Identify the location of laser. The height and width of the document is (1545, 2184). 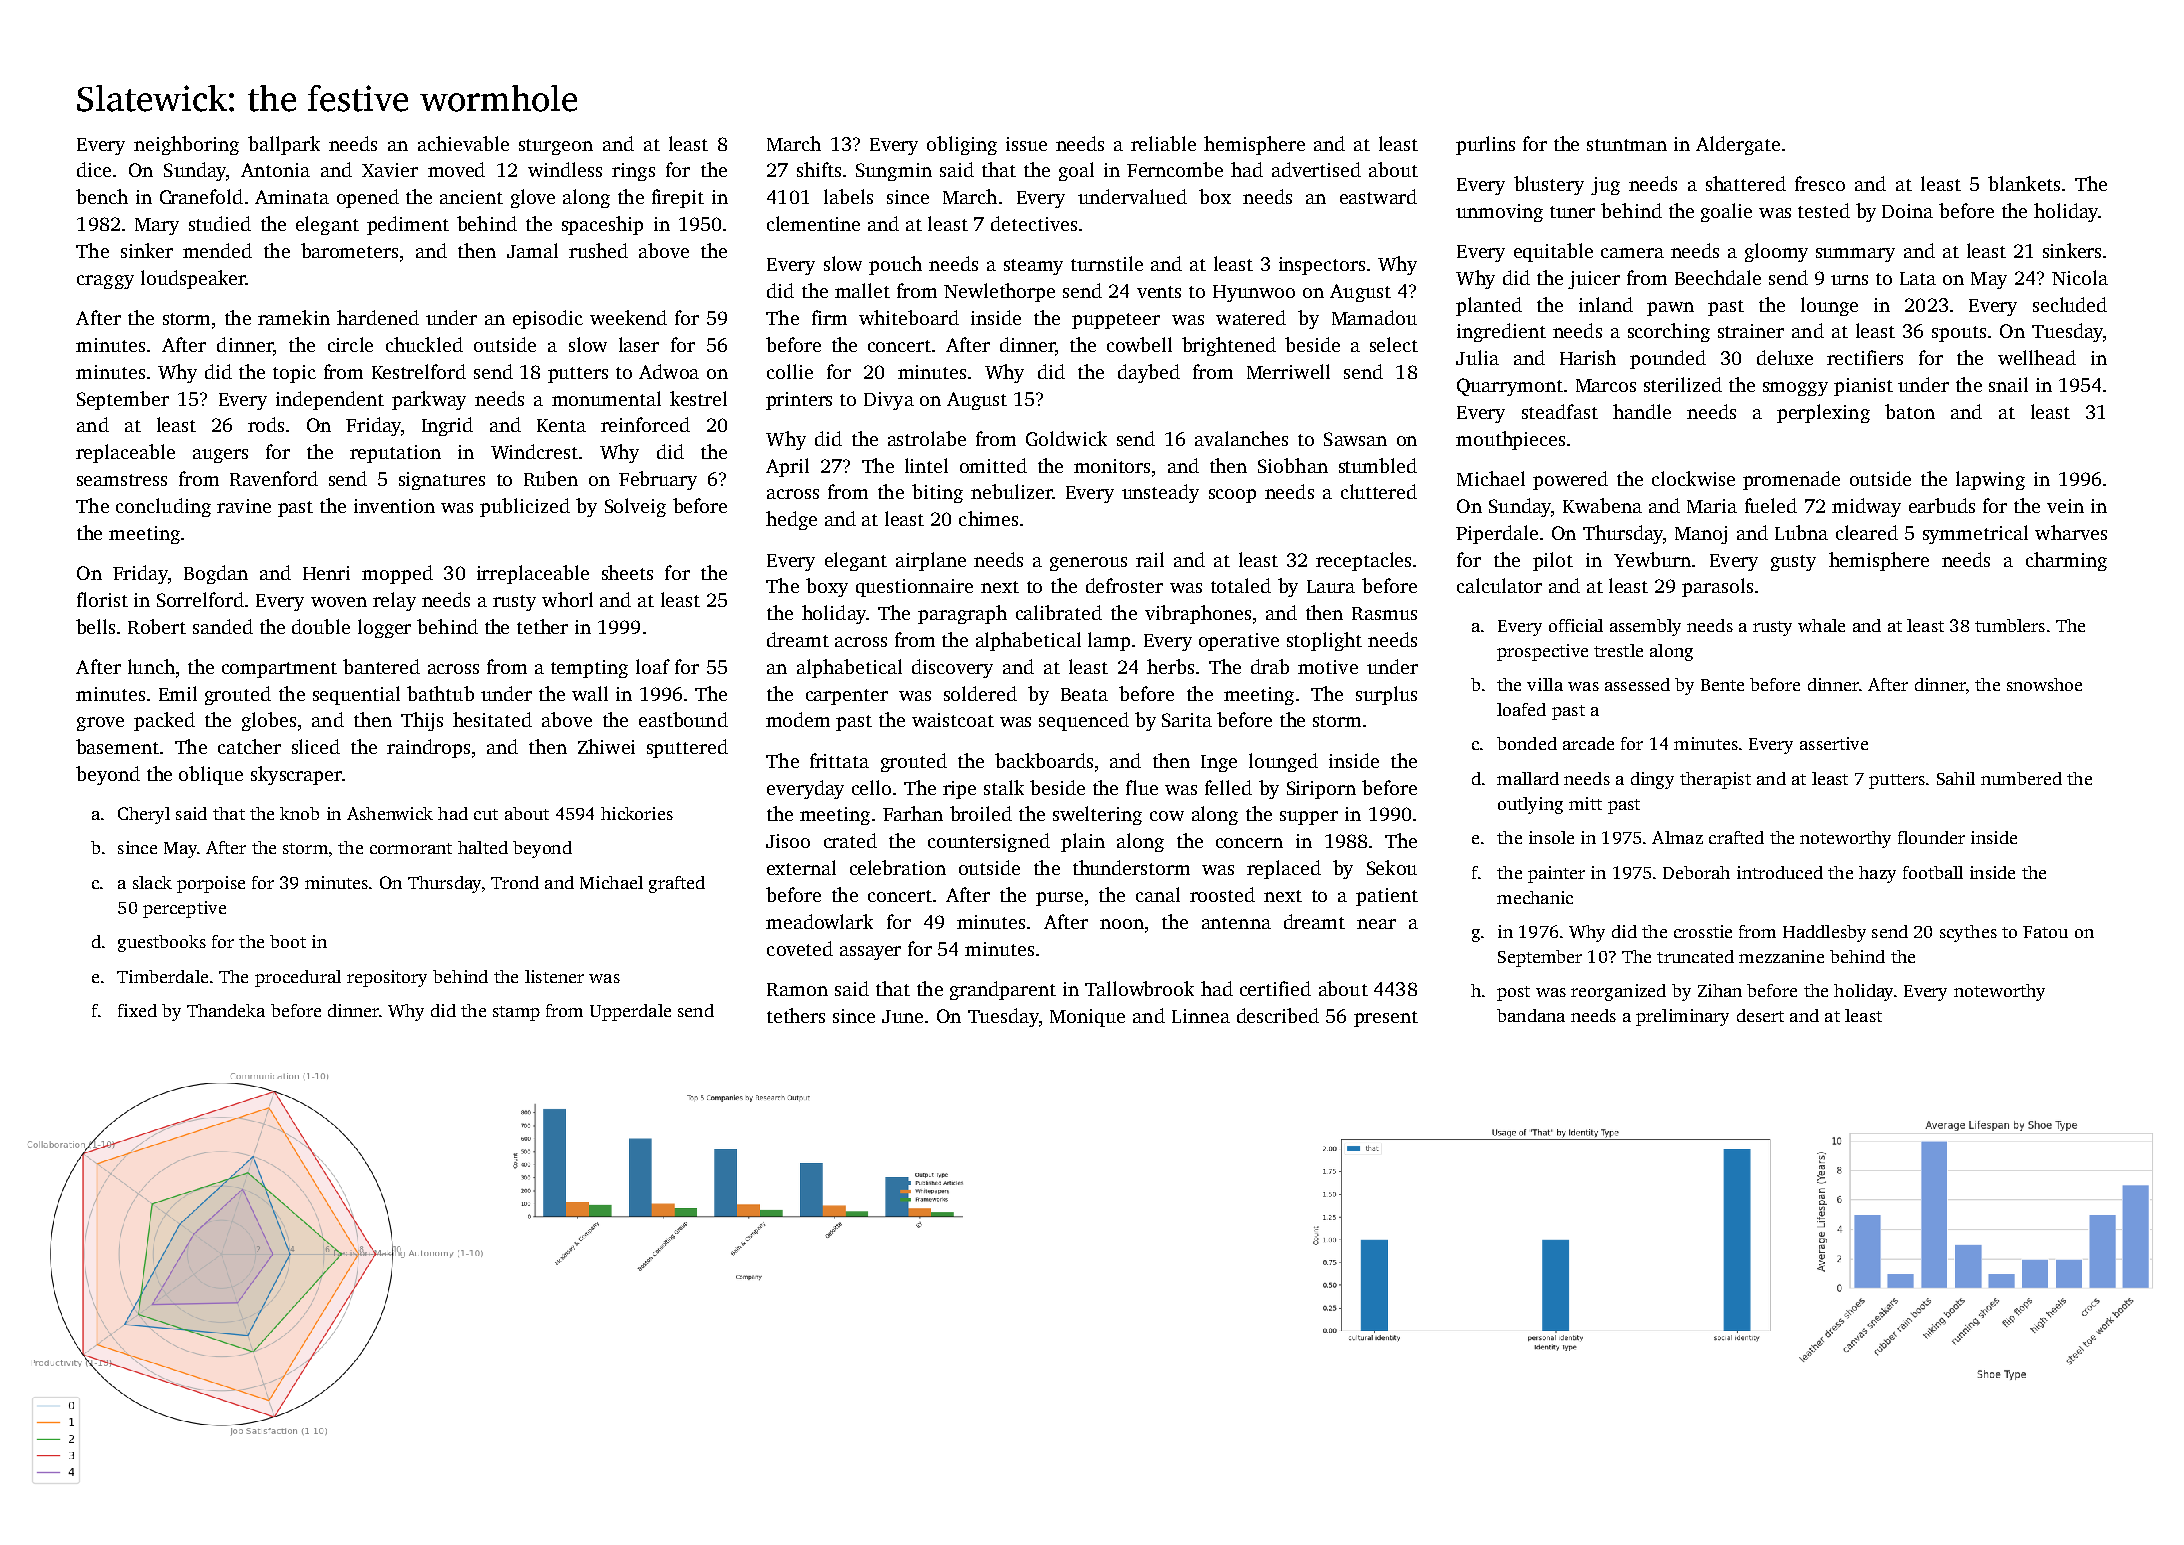
(639, 344).
